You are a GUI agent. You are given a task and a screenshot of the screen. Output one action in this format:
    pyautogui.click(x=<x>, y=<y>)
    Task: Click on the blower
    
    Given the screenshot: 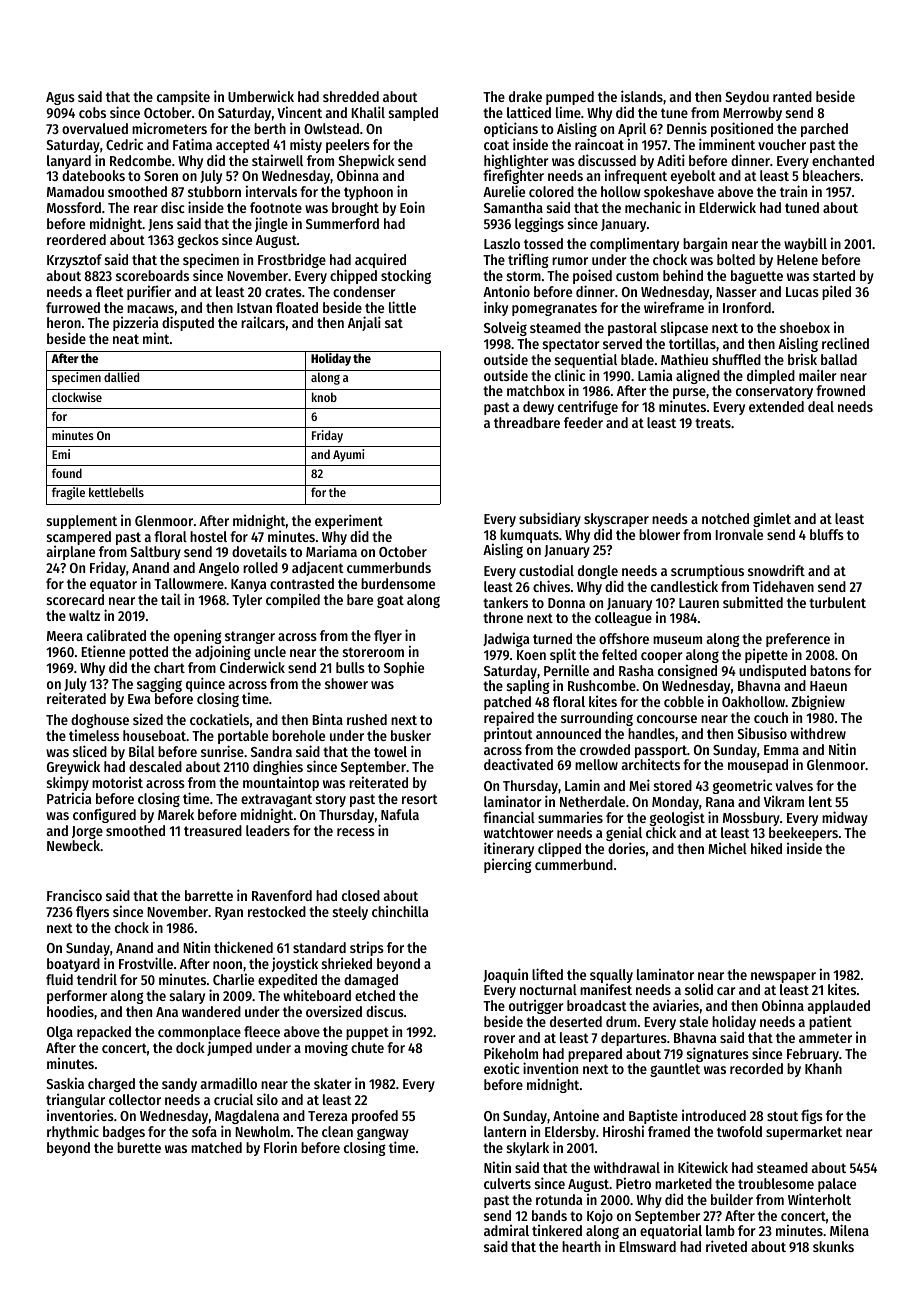 What is the action you would take?
    pyautogui.click(x=659, y=534)
